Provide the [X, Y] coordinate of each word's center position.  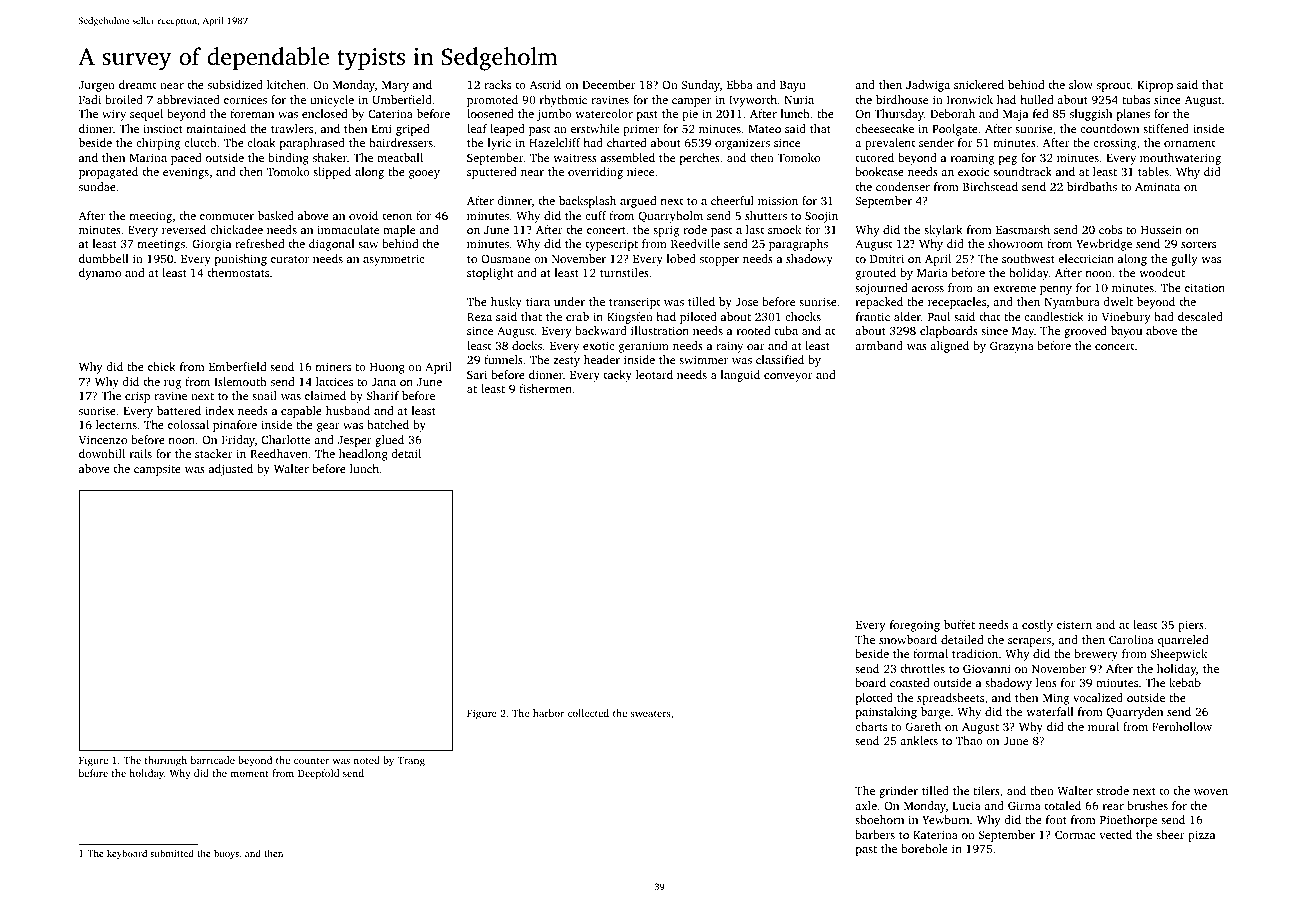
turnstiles [624, 272]
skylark [943, 231]
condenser [903, 186]
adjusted [231, 470]
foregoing [915, 626]
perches [700, 159]
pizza [1201, 836]
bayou [1126, 332]
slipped [332, 173]
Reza [479, 317]
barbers [875, 834]
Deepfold [318, 774]
